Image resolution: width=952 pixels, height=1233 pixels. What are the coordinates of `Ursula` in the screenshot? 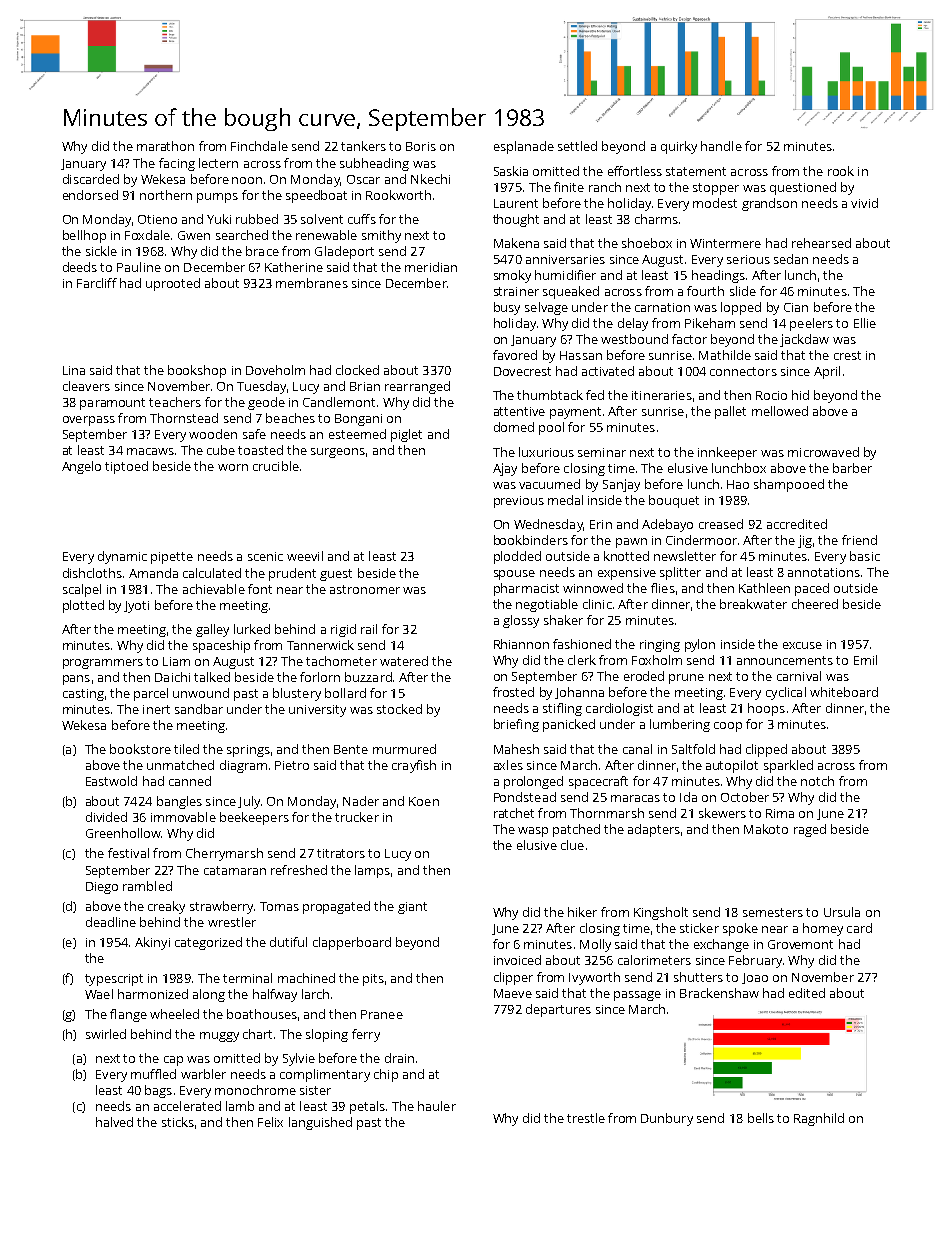 It's located at (842, 912).
